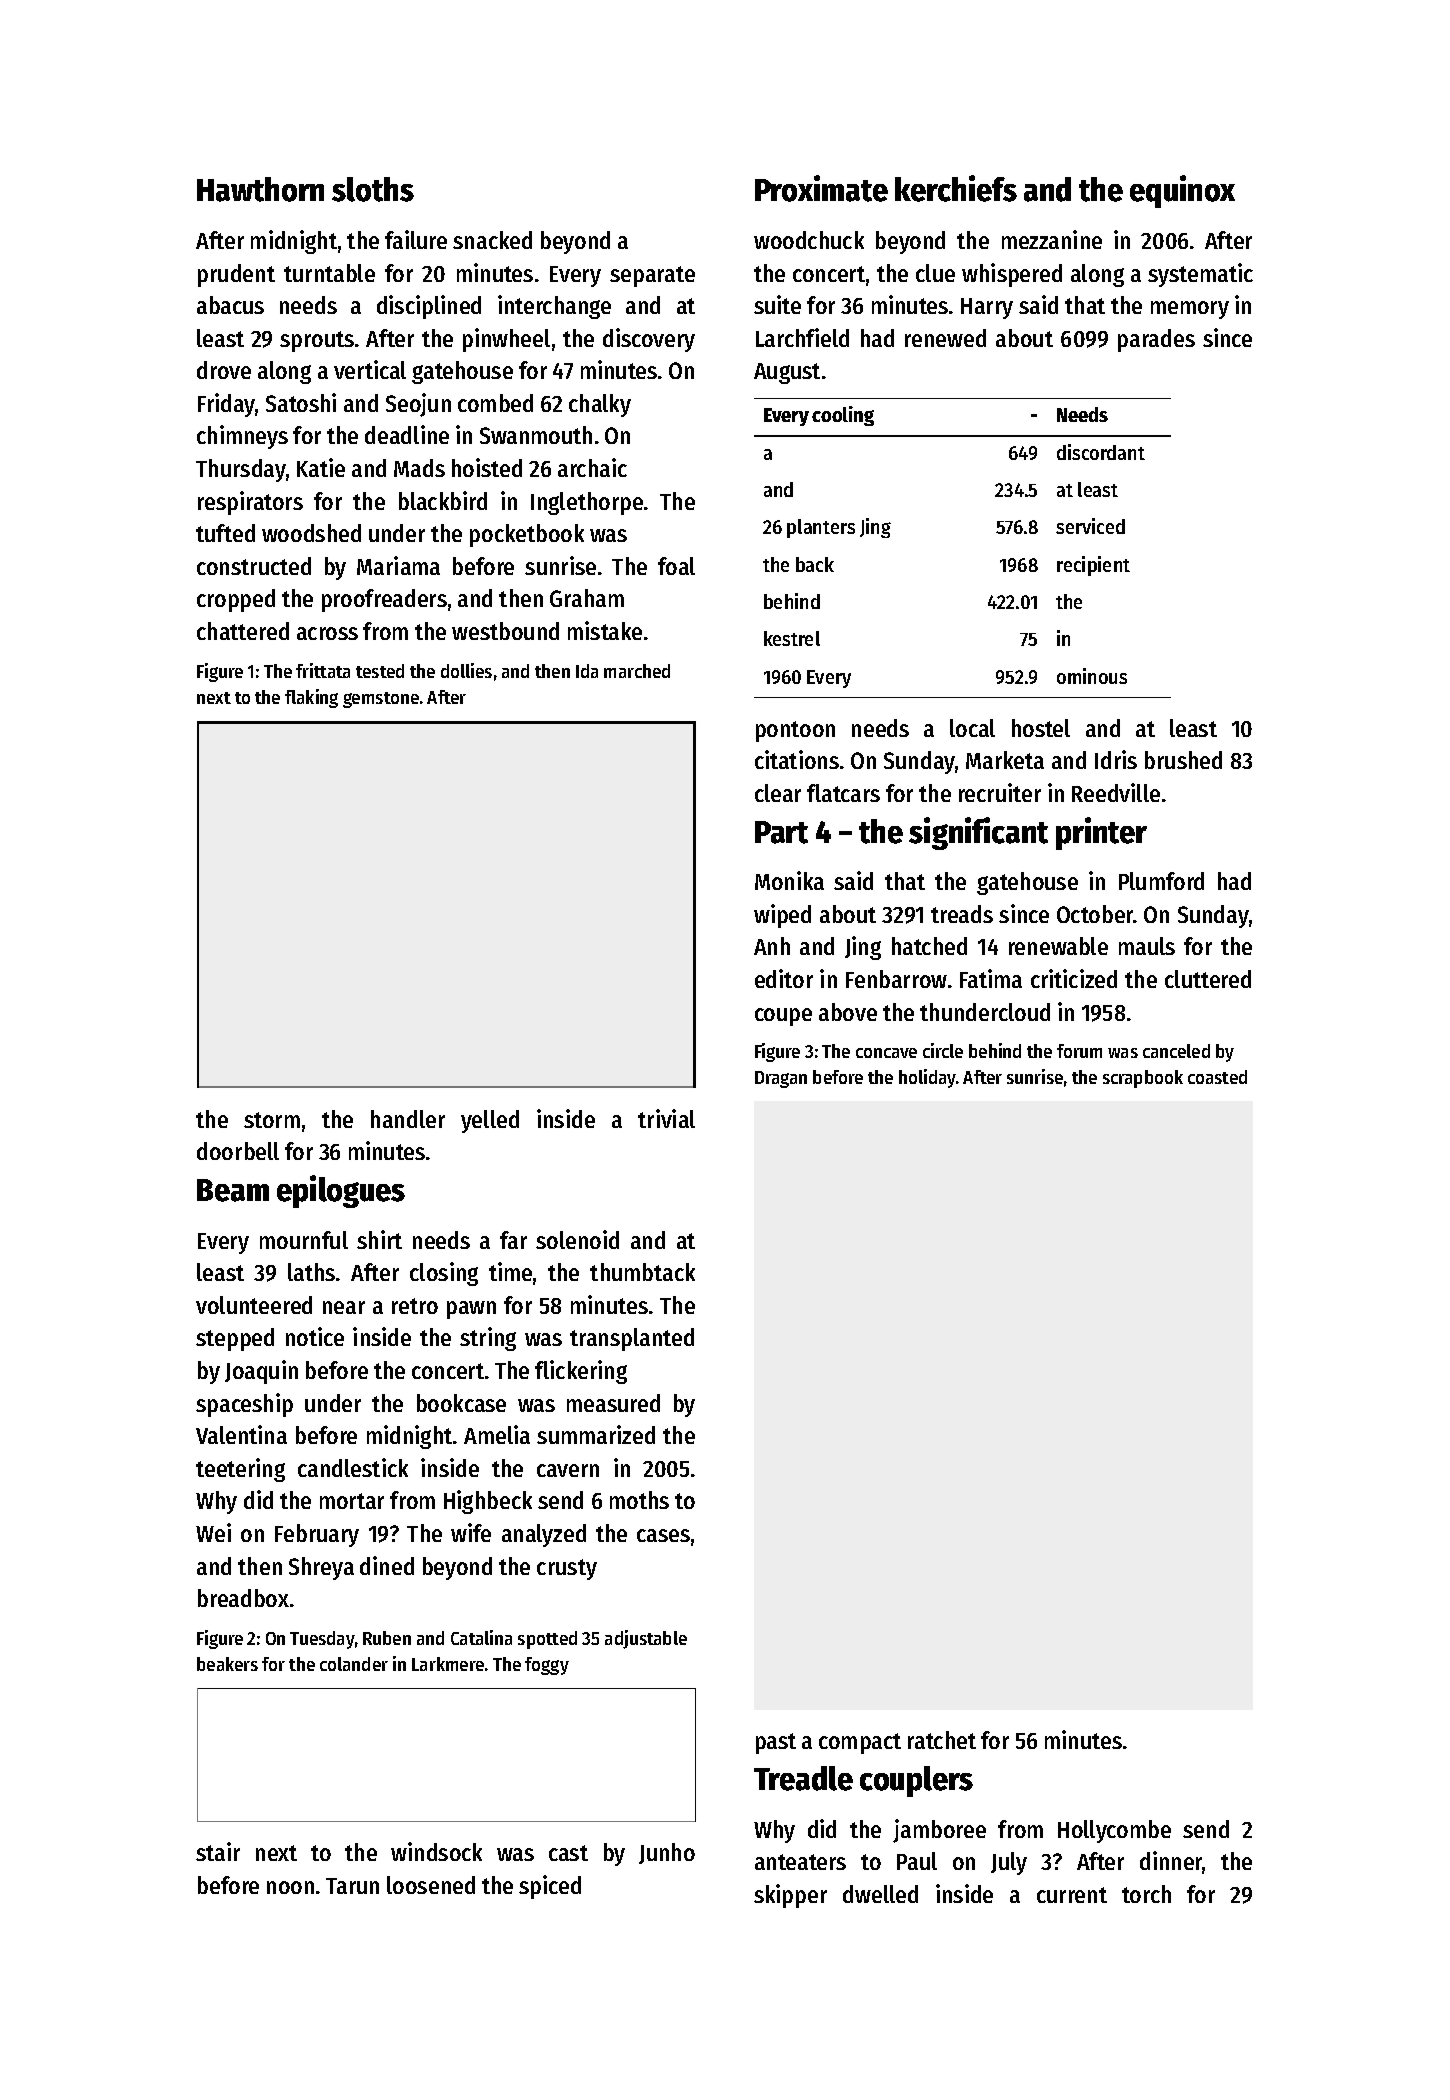 Image resolution: width=1450 pixels, height=2100 pixels. Describe the element at coordinates (942, 1740) in the screenshot. I see `ratchet` at that location.
